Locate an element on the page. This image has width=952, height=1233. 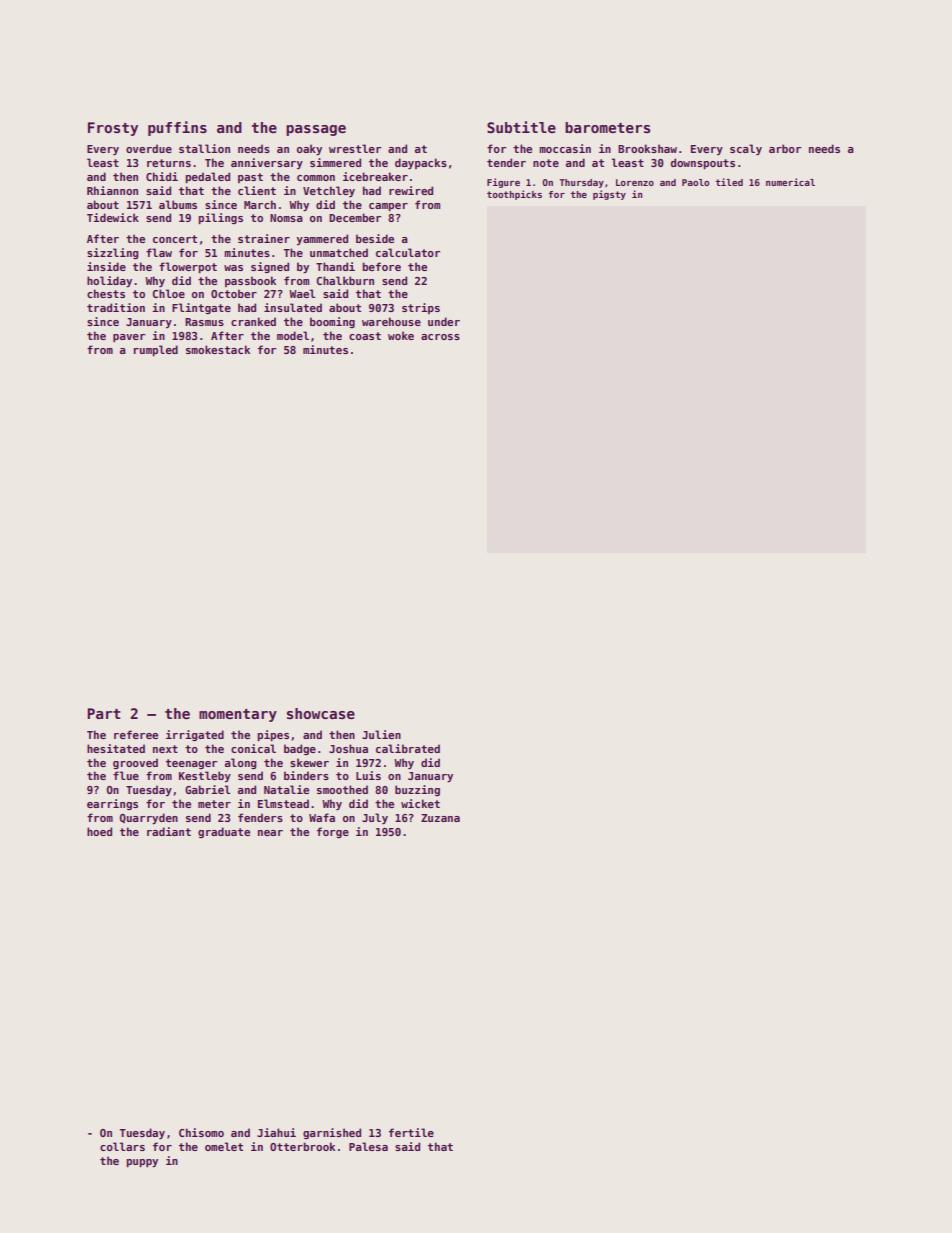
Palesa is located at coordinates (368, 1146).
